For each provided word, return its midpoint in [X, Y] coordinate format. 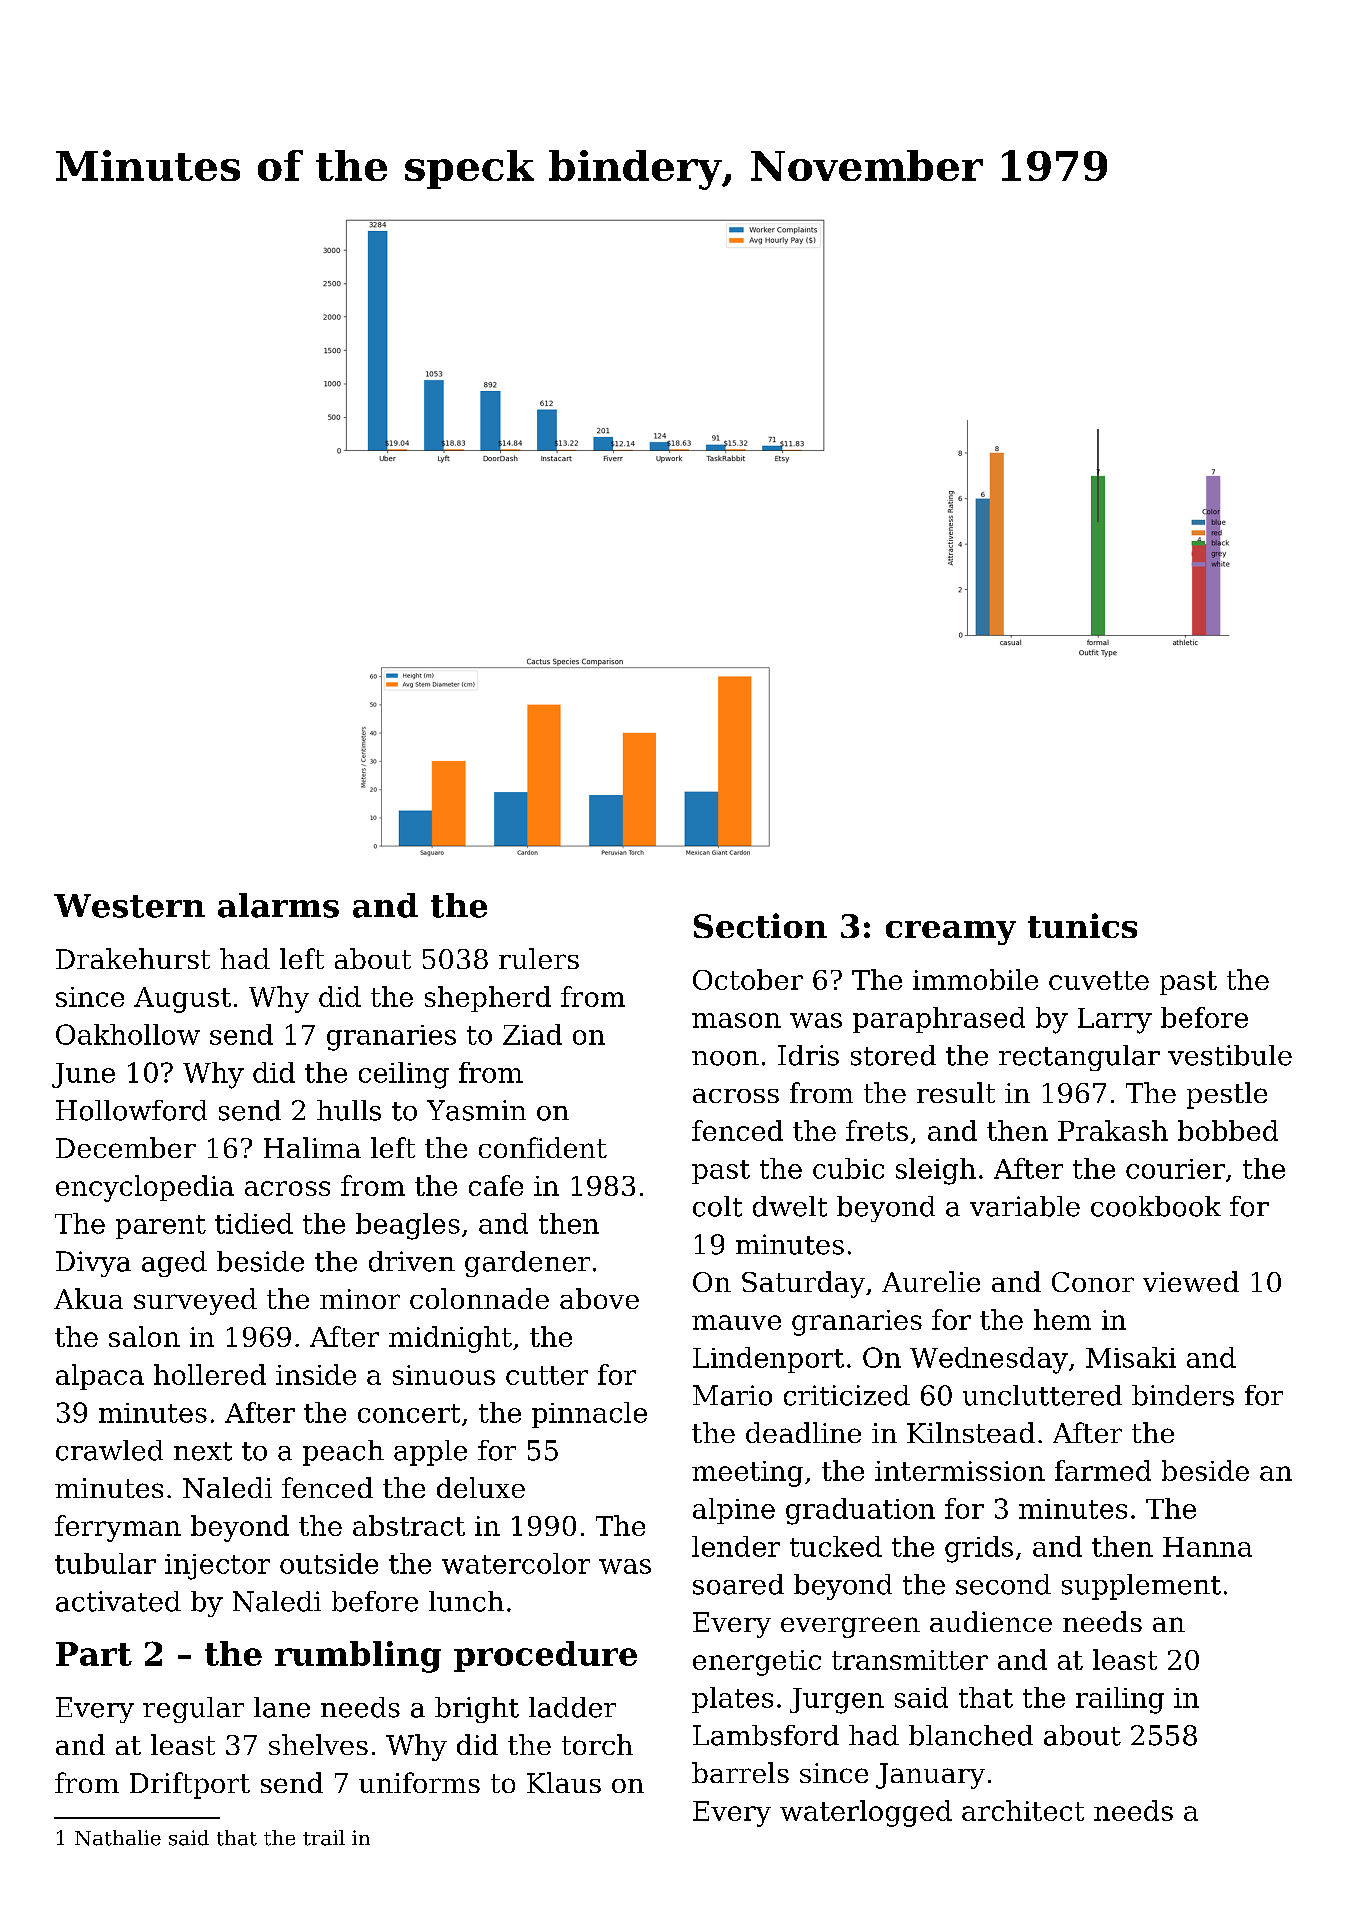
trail [324, 1838]
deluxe [481, 1487]
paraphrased [939, 1020]
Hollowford [131, 1110]
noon [725, 1058]
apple [430, 1453]
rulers [539, 958]
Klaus [564, 1782]
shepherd [488, 999]
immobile [975, 979]
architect [1023, 1810]
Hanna [1207, 1547]
